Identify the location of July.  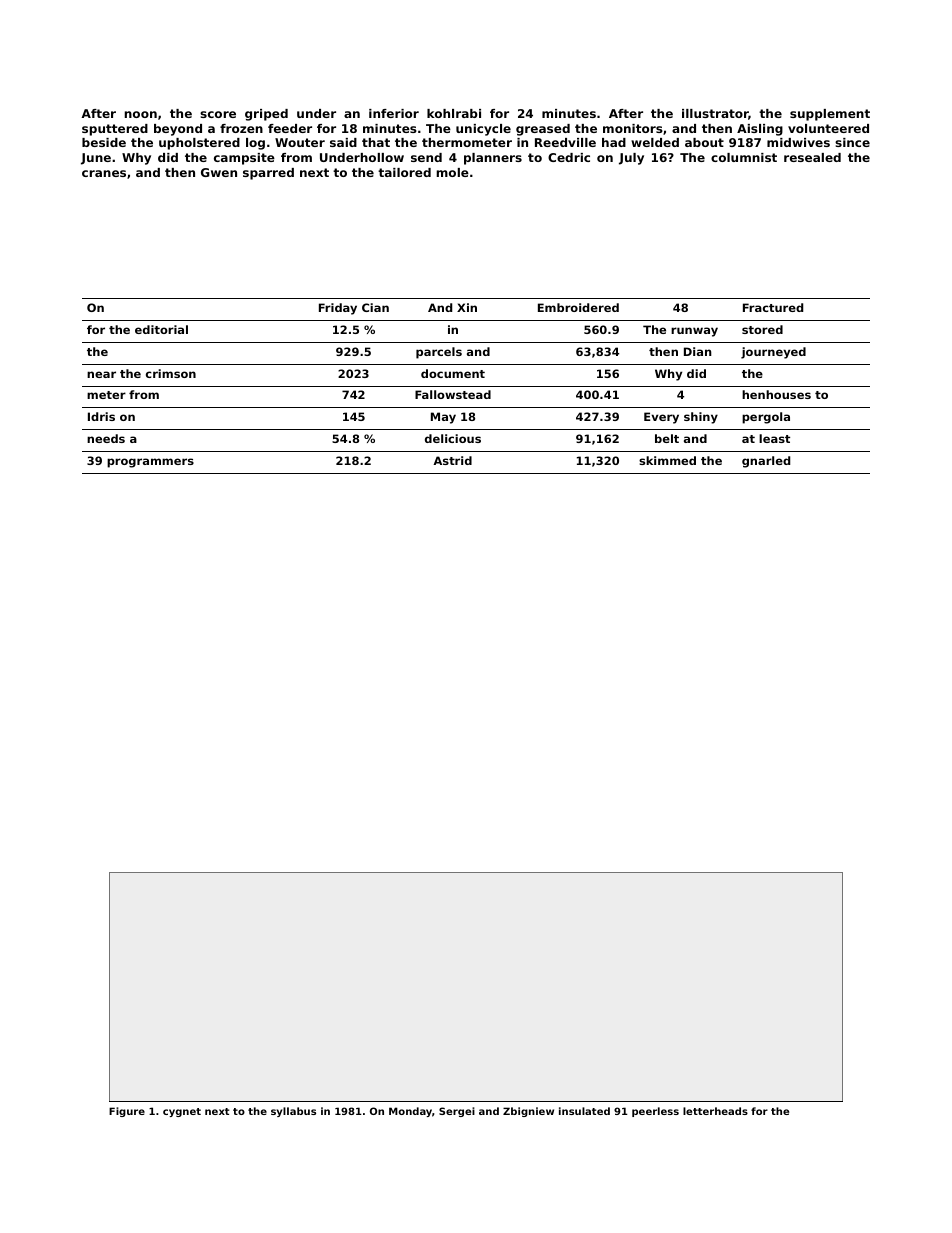
(631, 159).
